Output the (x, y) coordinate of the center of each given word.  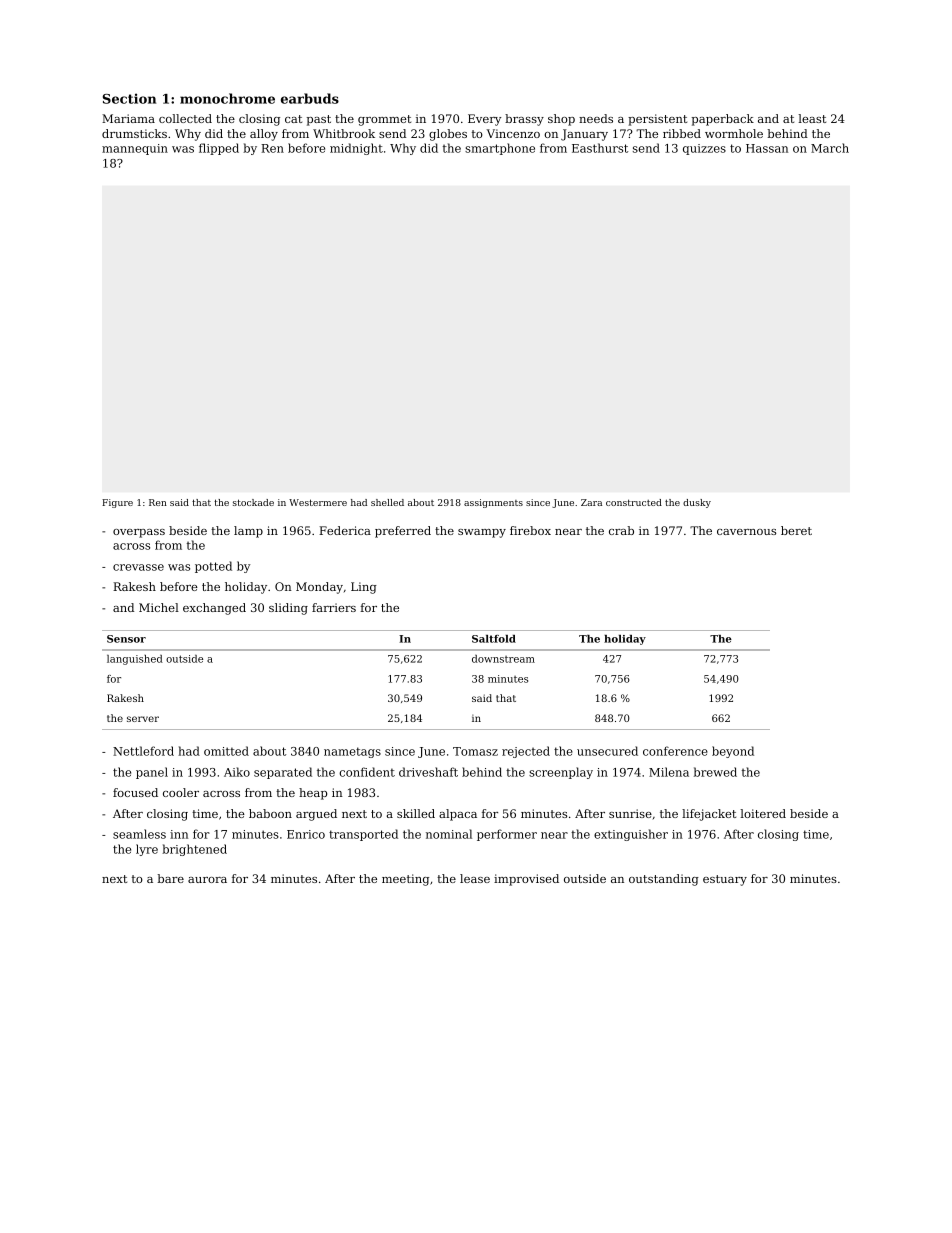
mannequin (135, 149)
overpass (139, 533)
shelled (387, 502)
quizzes (704, 149)
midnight (356, 149)
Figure (117, 503)
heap (313, 794)
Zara (591, 502)
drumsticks (134, 133)
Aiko (237, 772)
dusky (697, 503)
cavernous (746, 532)
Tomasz (475, 751)
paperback (723, 120)
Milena (669, 772)
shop (561, 120)
